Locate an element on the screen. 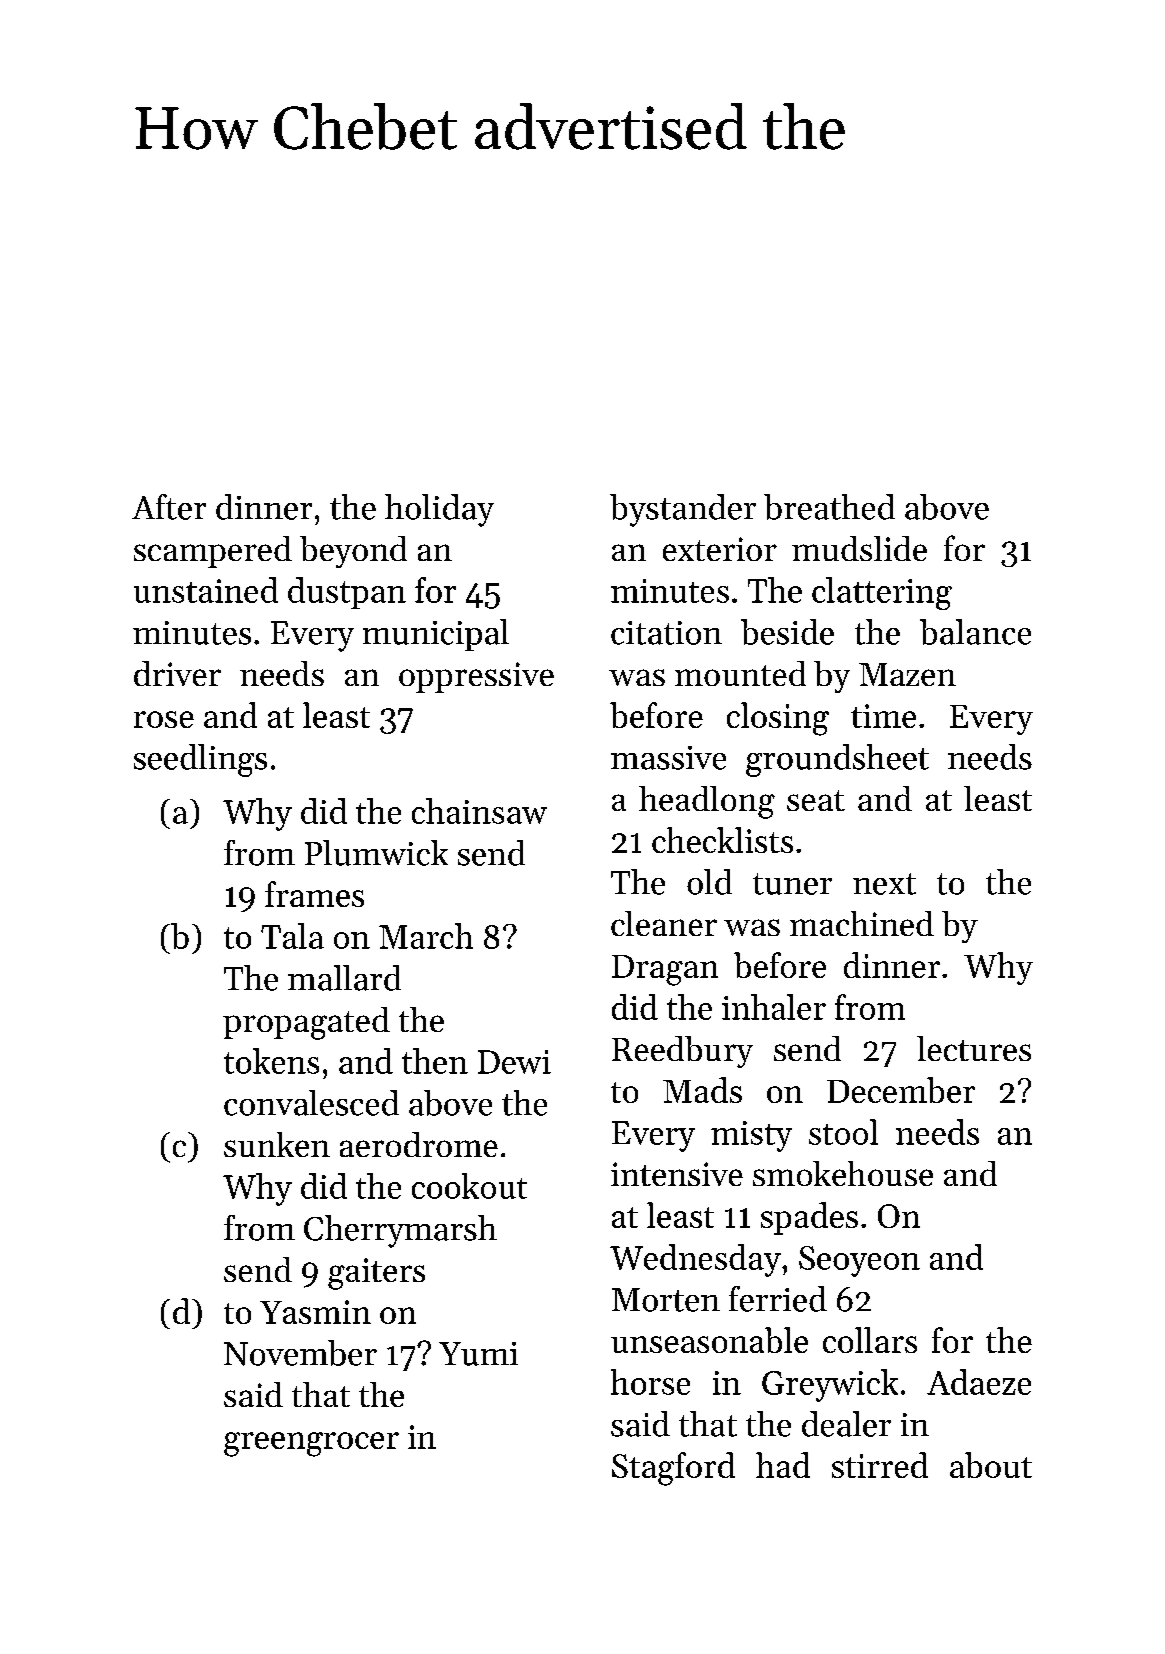  Dewi is located at coordinates (514, 1062).
